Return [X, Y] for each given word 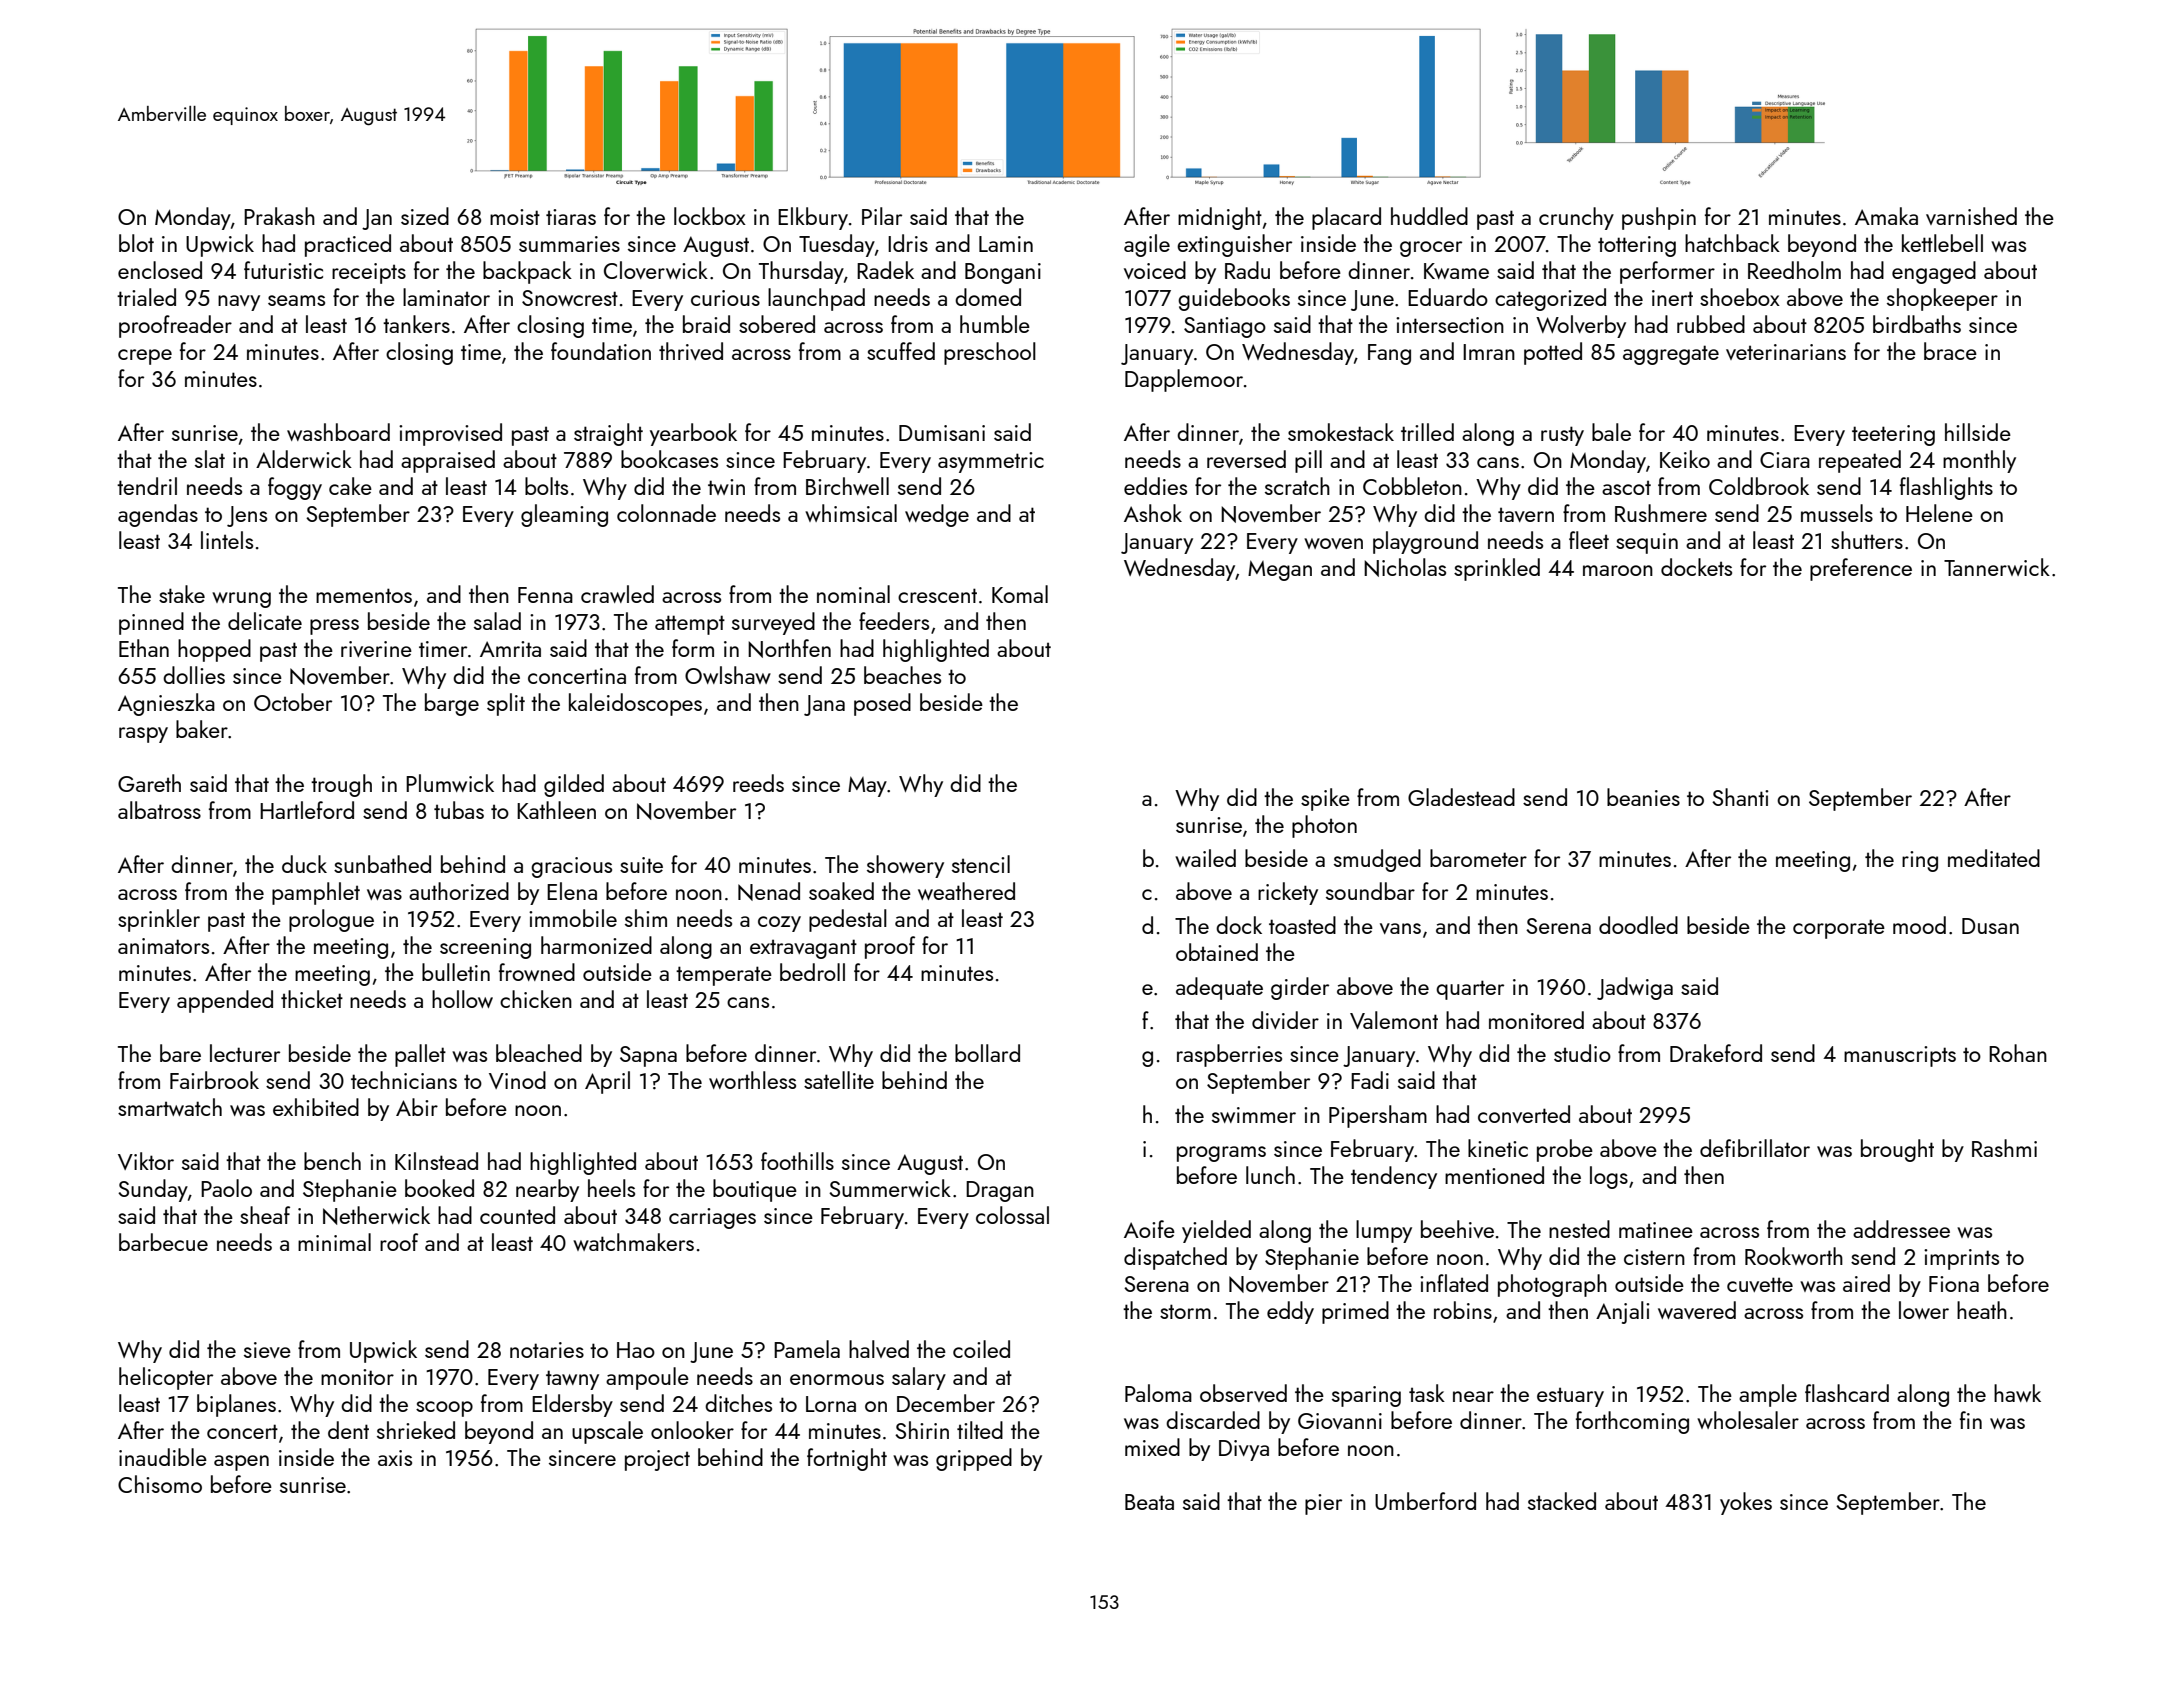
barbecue [163, 1242]
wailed [1205, 858]
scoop [444, 1409]
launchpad [816, 299]
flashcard [1847, 1393]
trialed [146, 297]
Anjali [1622, 1312]
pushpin [1659, 218]
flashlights [1946, 488]
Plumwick [450, 783]
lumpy [1384, 1231]
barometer [1478, 858]
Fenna [545, 595]
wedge [937, 515]
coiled [981, 1349]
